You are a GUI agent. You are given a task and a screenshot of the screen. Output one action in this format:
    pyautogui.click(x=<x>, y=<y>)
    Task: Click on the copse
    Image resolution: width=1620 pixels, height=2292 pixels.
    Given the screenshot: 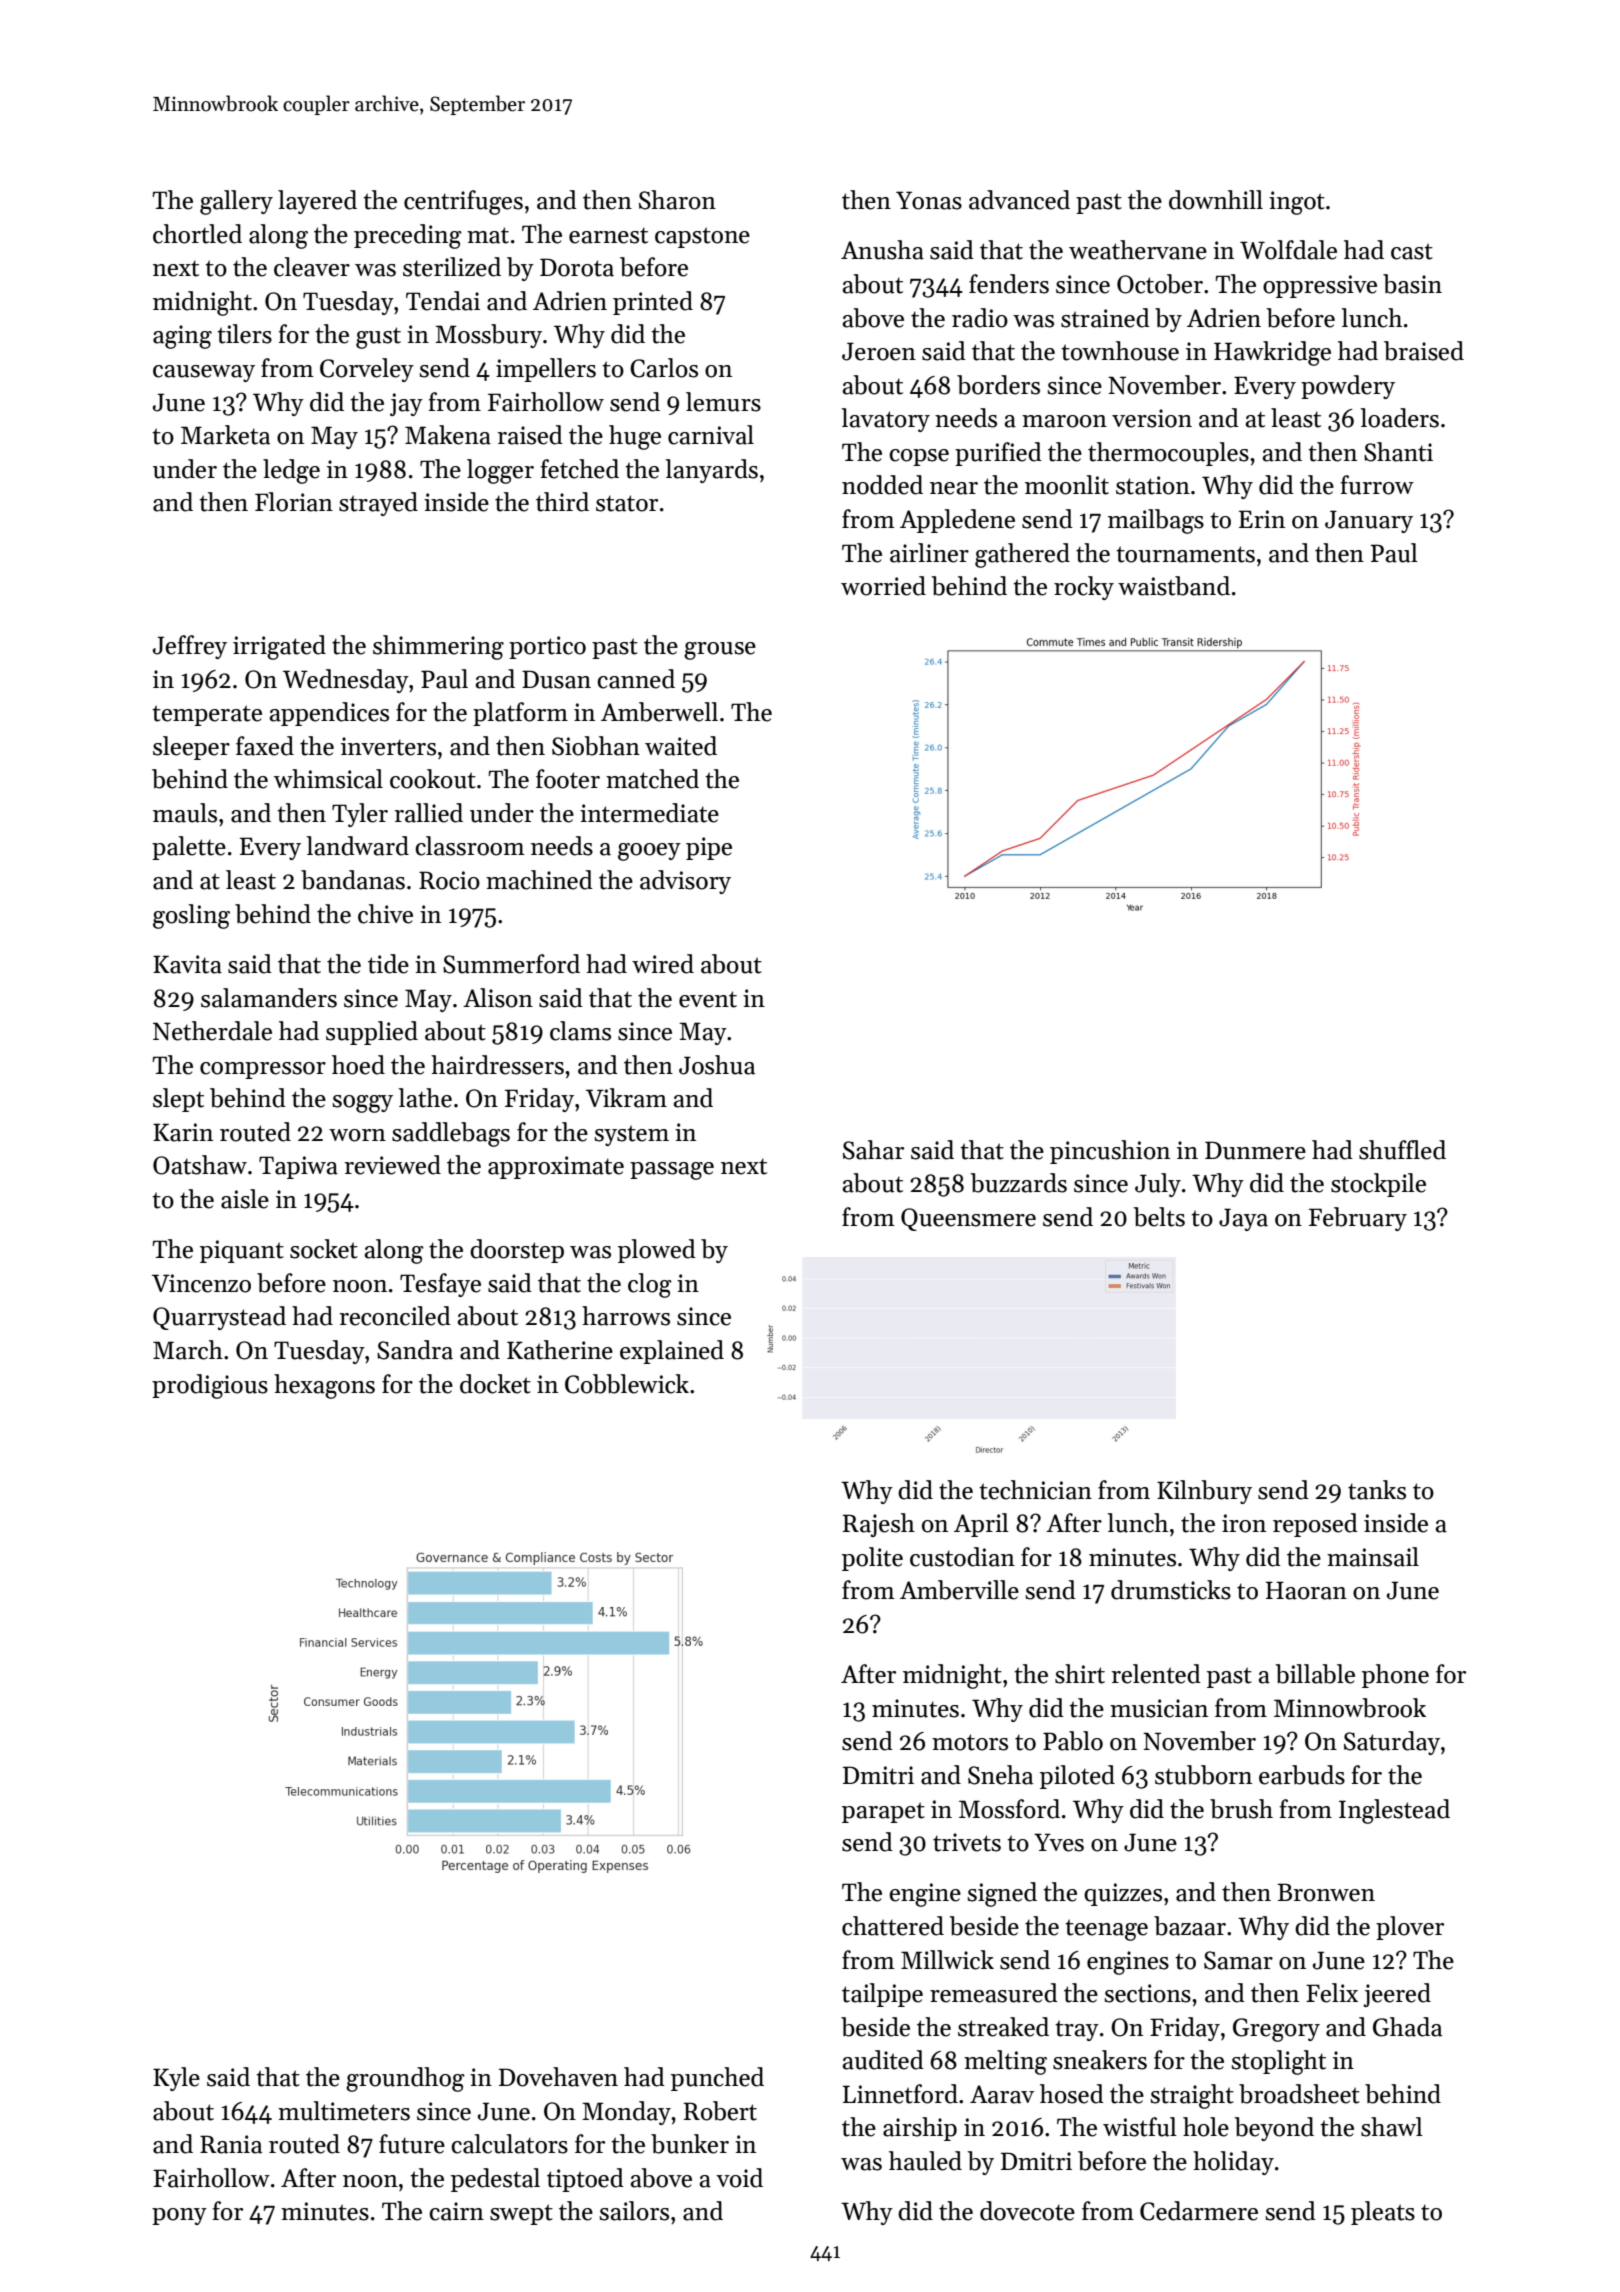 What is the action you would take?
    pyautogui.click(x=919, y=457)
